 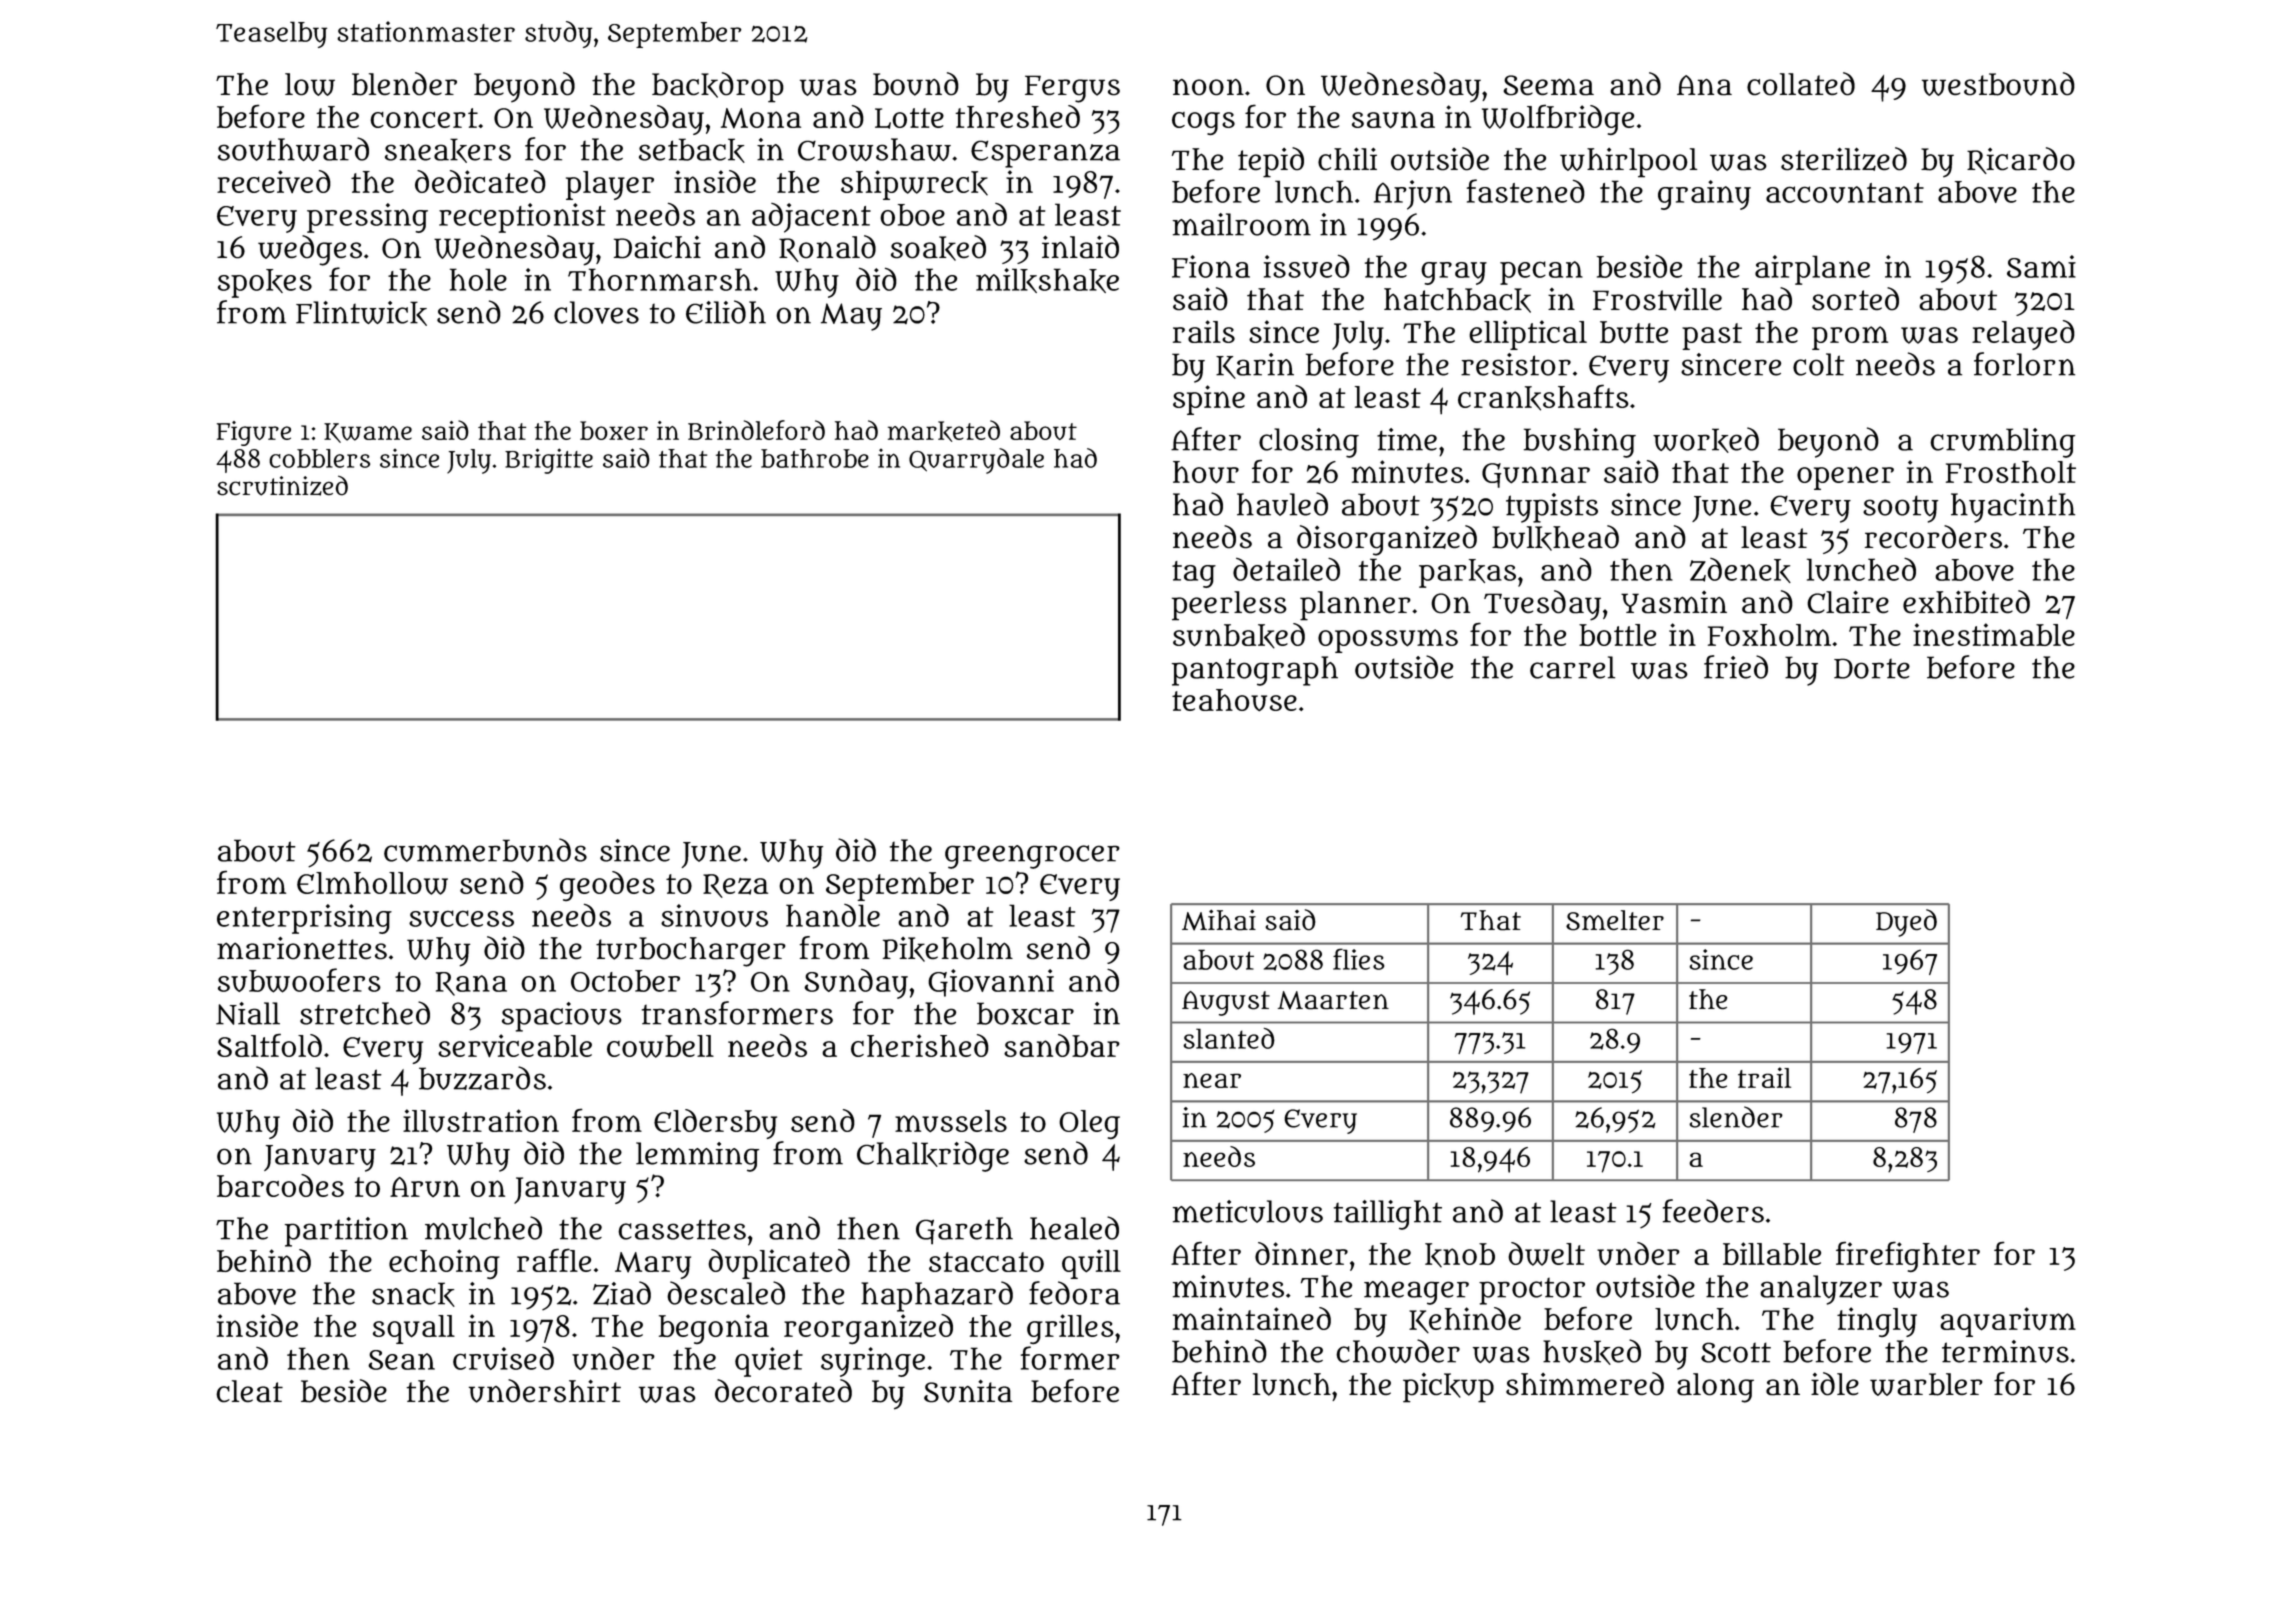 What do you see at coordinates (1801, 84) in the screenshot?
I see `collated` at bounding box center [1801, 84].
